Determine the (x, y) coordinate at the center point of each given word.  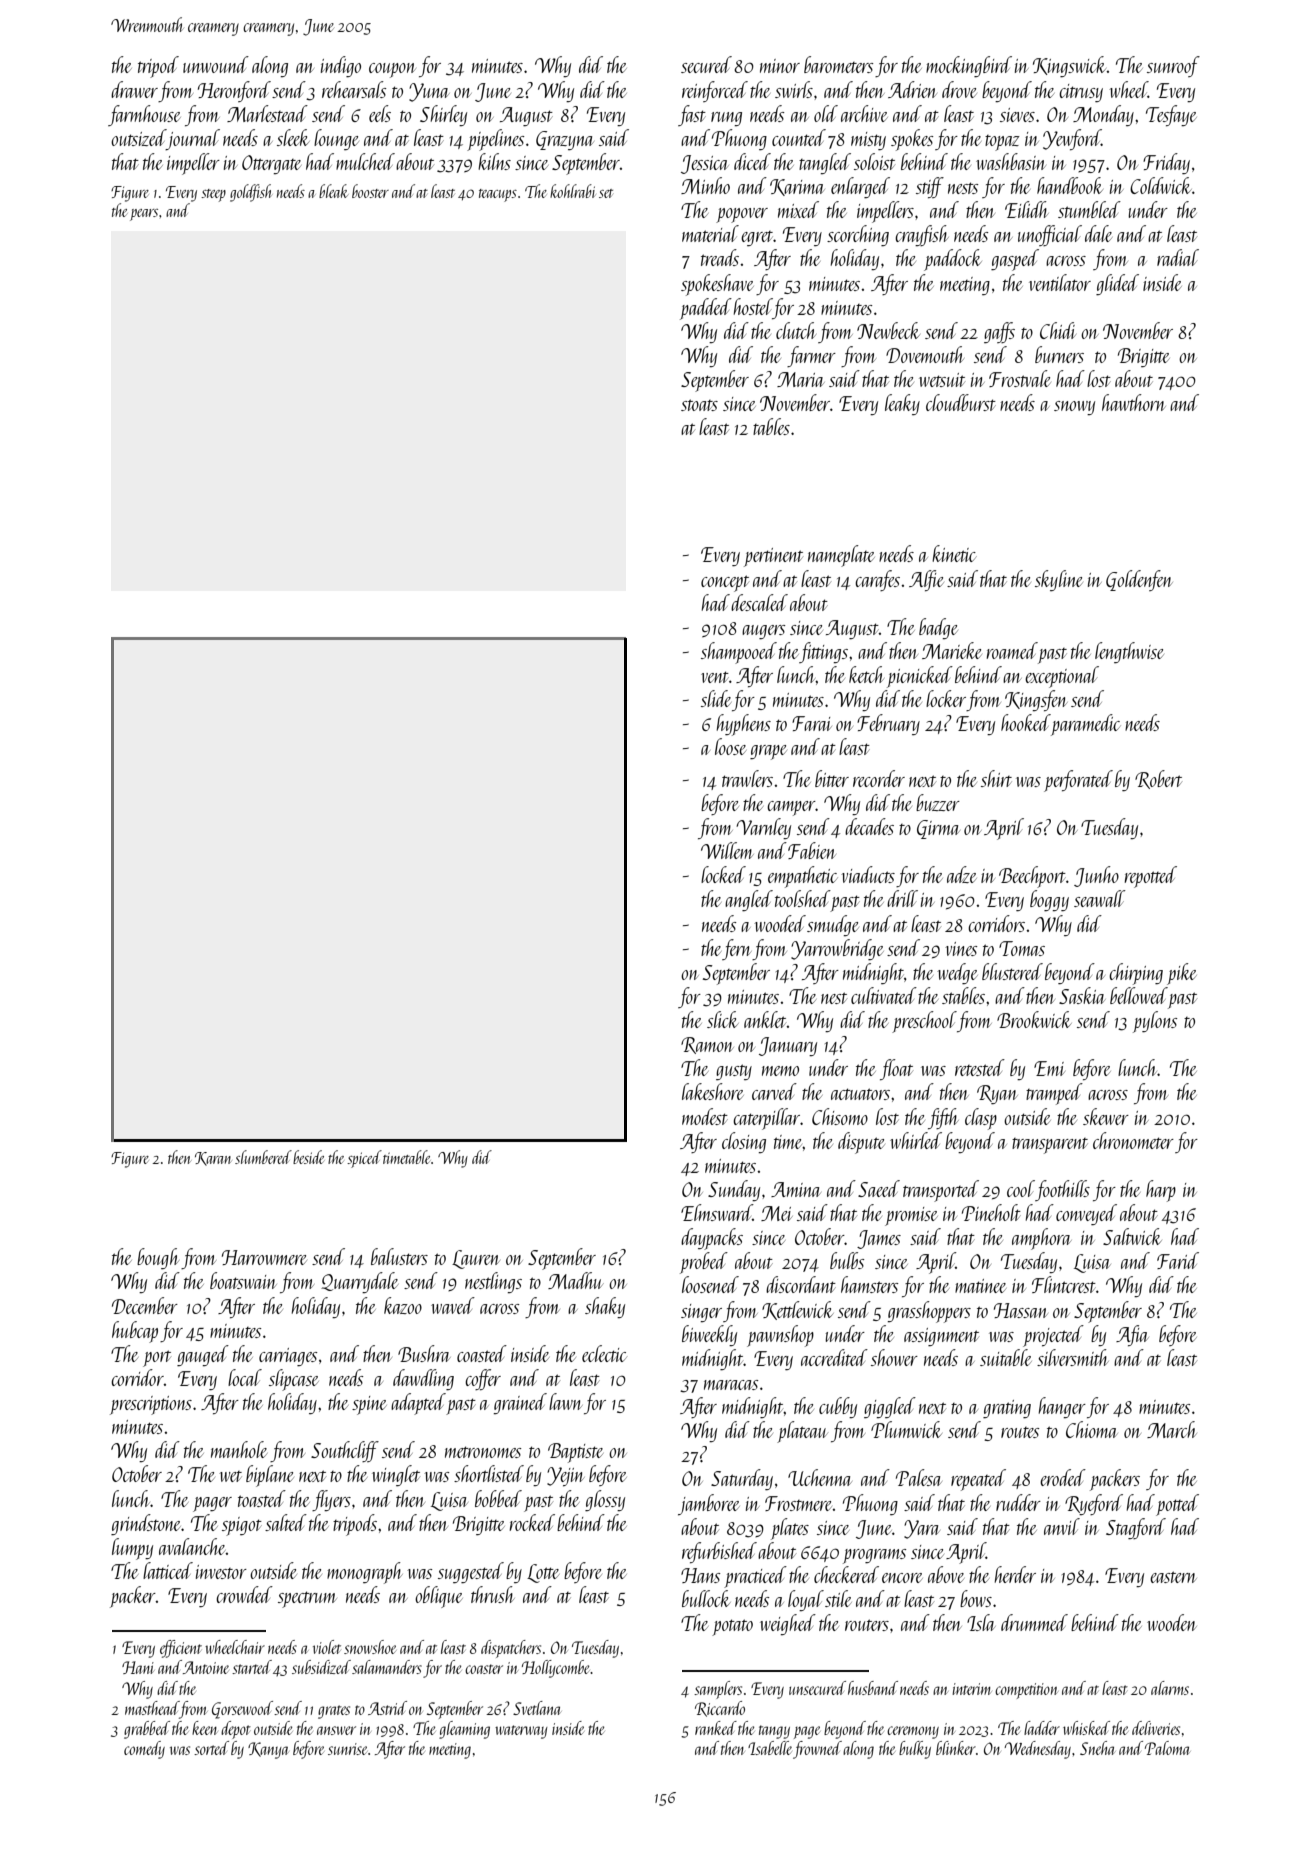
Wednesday (1037, 1750)
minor (780, 66)
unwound (216, 64)
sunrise (347, 1749)
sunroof (1173, 66)
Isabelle (770, 1748)
